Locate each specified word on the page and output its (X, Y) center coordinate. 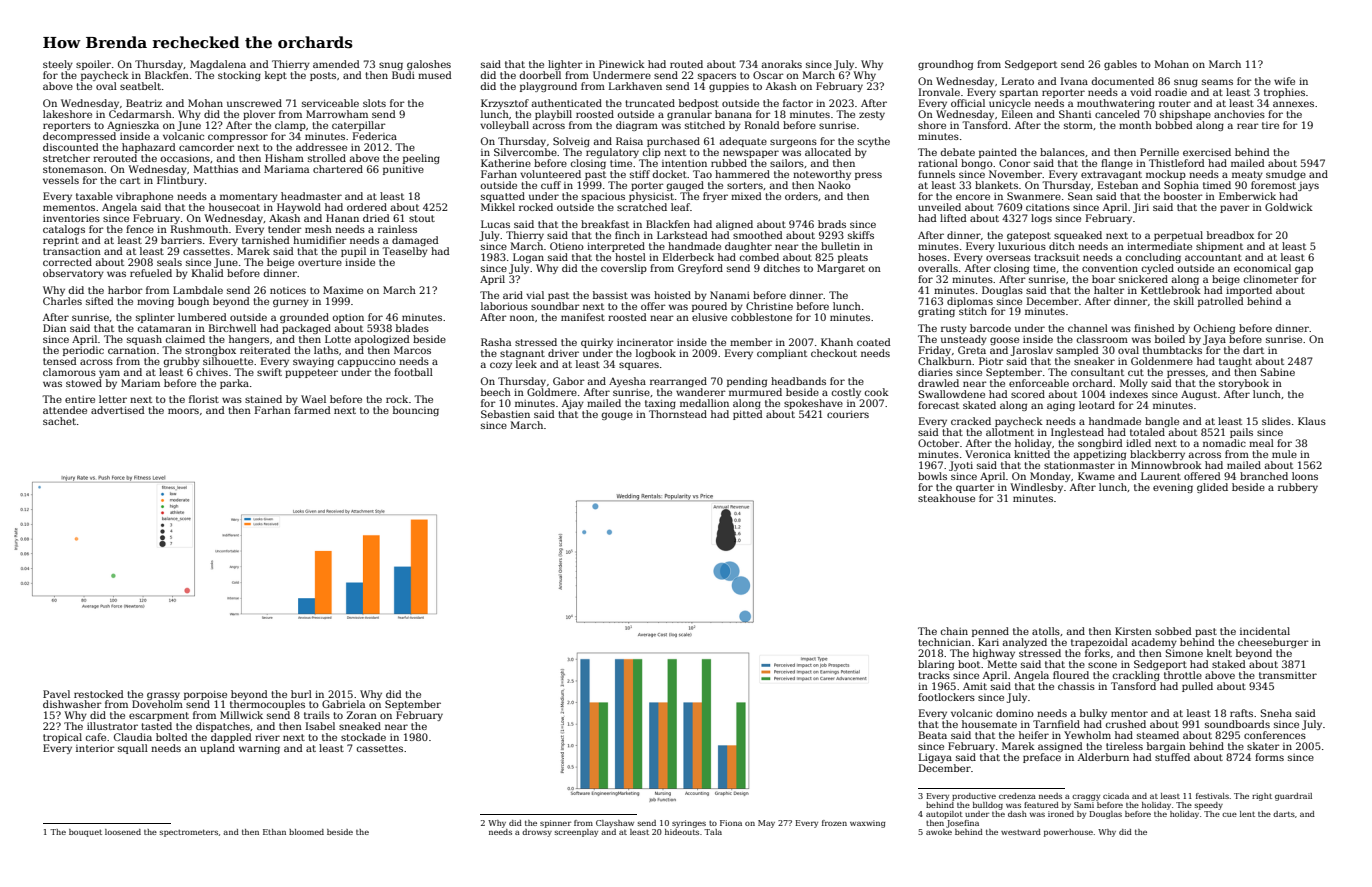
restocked (99, 694)
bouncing (416, 411)
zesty (872, 115)
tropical (62, 738)
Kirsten (1133, 631)
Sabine (1278, 372)
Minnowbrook (1166, 465)
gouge (617, 416)
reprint (61, 241)
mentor (1129, 713)
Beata (933, 735)
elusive (709, 317)
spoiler (93, 65)
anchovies (1239, 114)
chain (954, 631)
